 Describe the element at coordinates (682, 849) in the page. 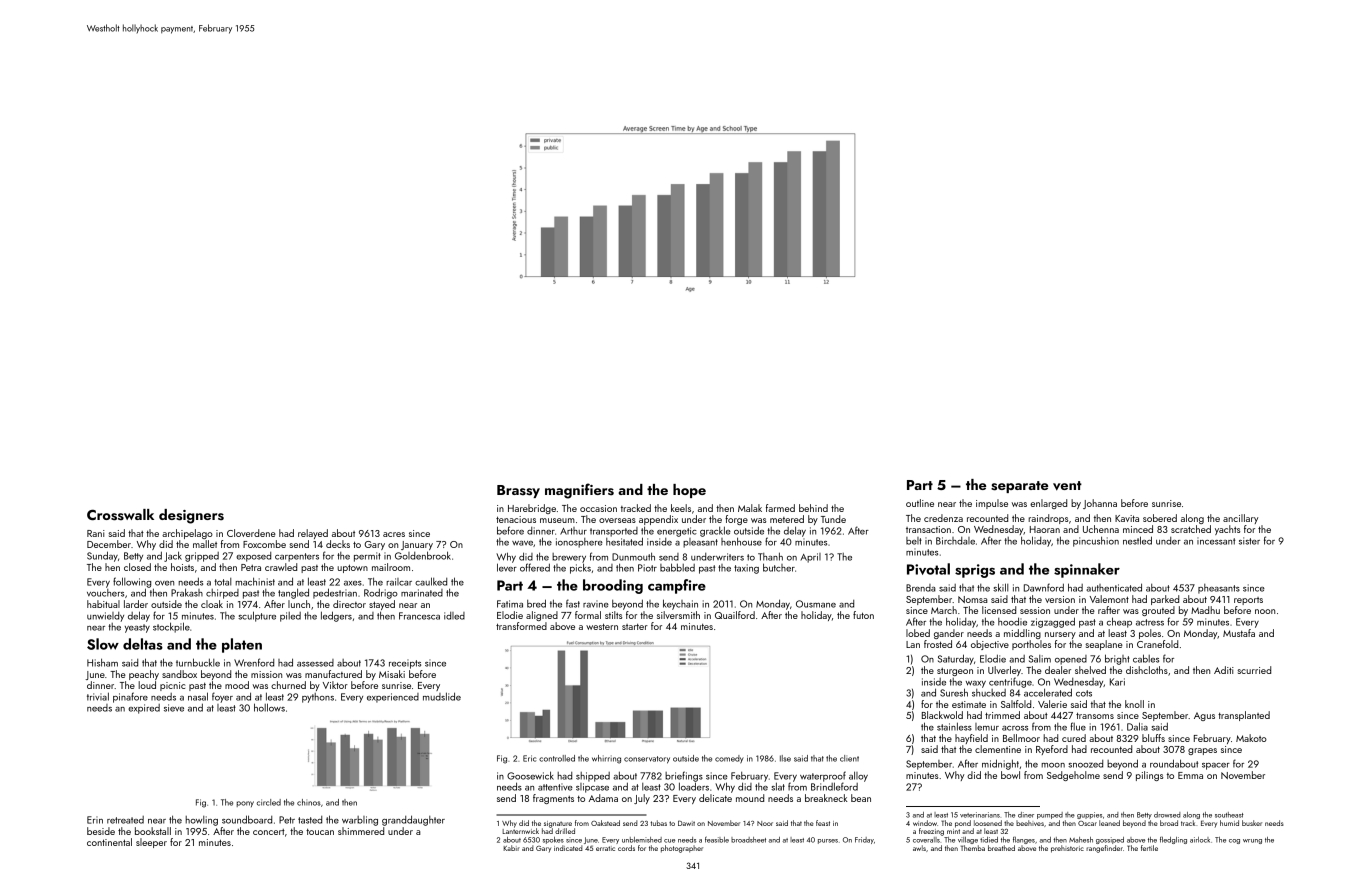

I see `photographer` at that location.
